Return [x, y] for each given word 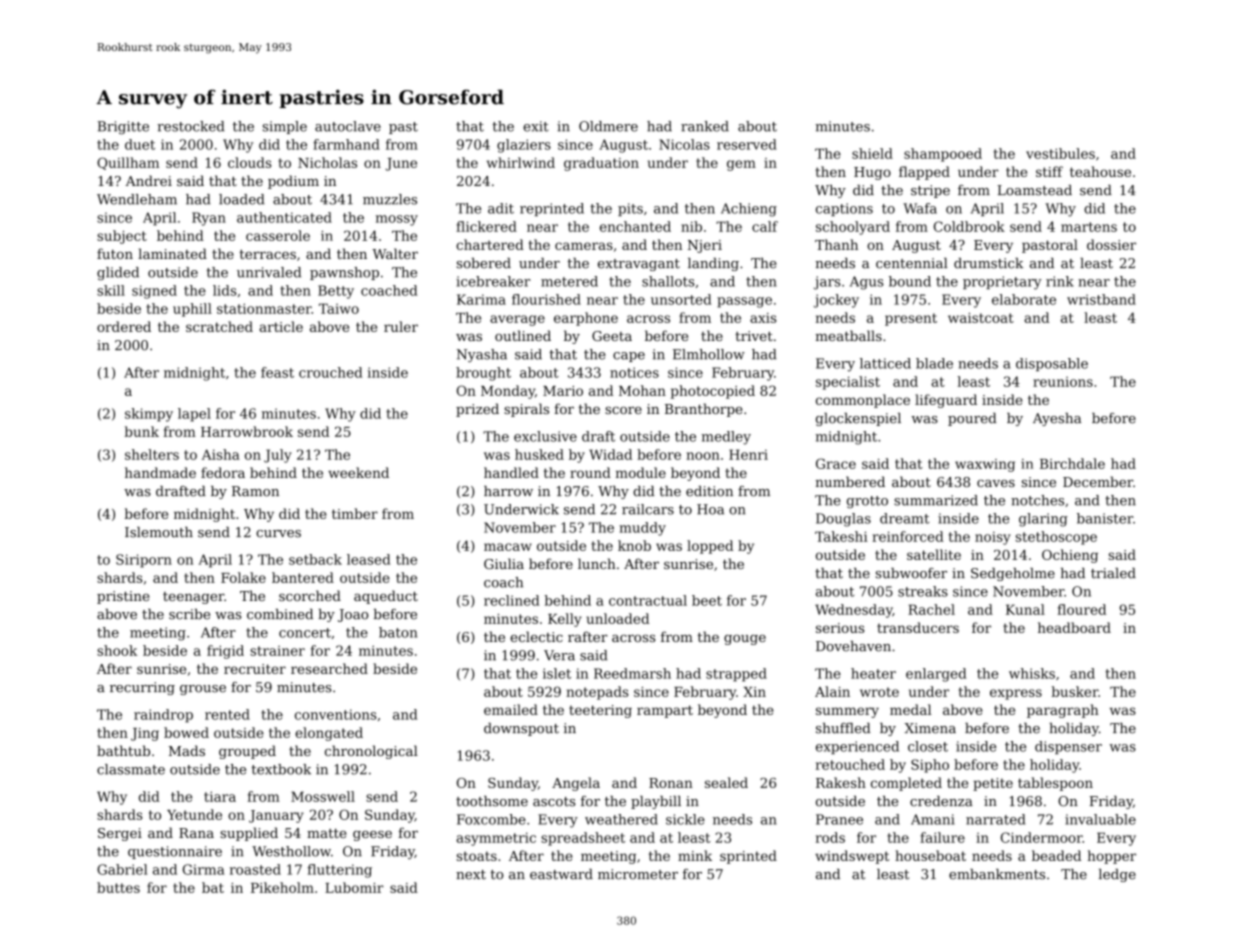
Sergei [120, 834]
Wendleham [137, 199]
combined [280, 614]
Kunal [1025, 609]
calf [765, 226]
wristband [1101, 299]
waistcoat [981, 318]
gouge [745, 640]
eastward [561, 874]
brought [483, 374]
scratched [219, 326]
